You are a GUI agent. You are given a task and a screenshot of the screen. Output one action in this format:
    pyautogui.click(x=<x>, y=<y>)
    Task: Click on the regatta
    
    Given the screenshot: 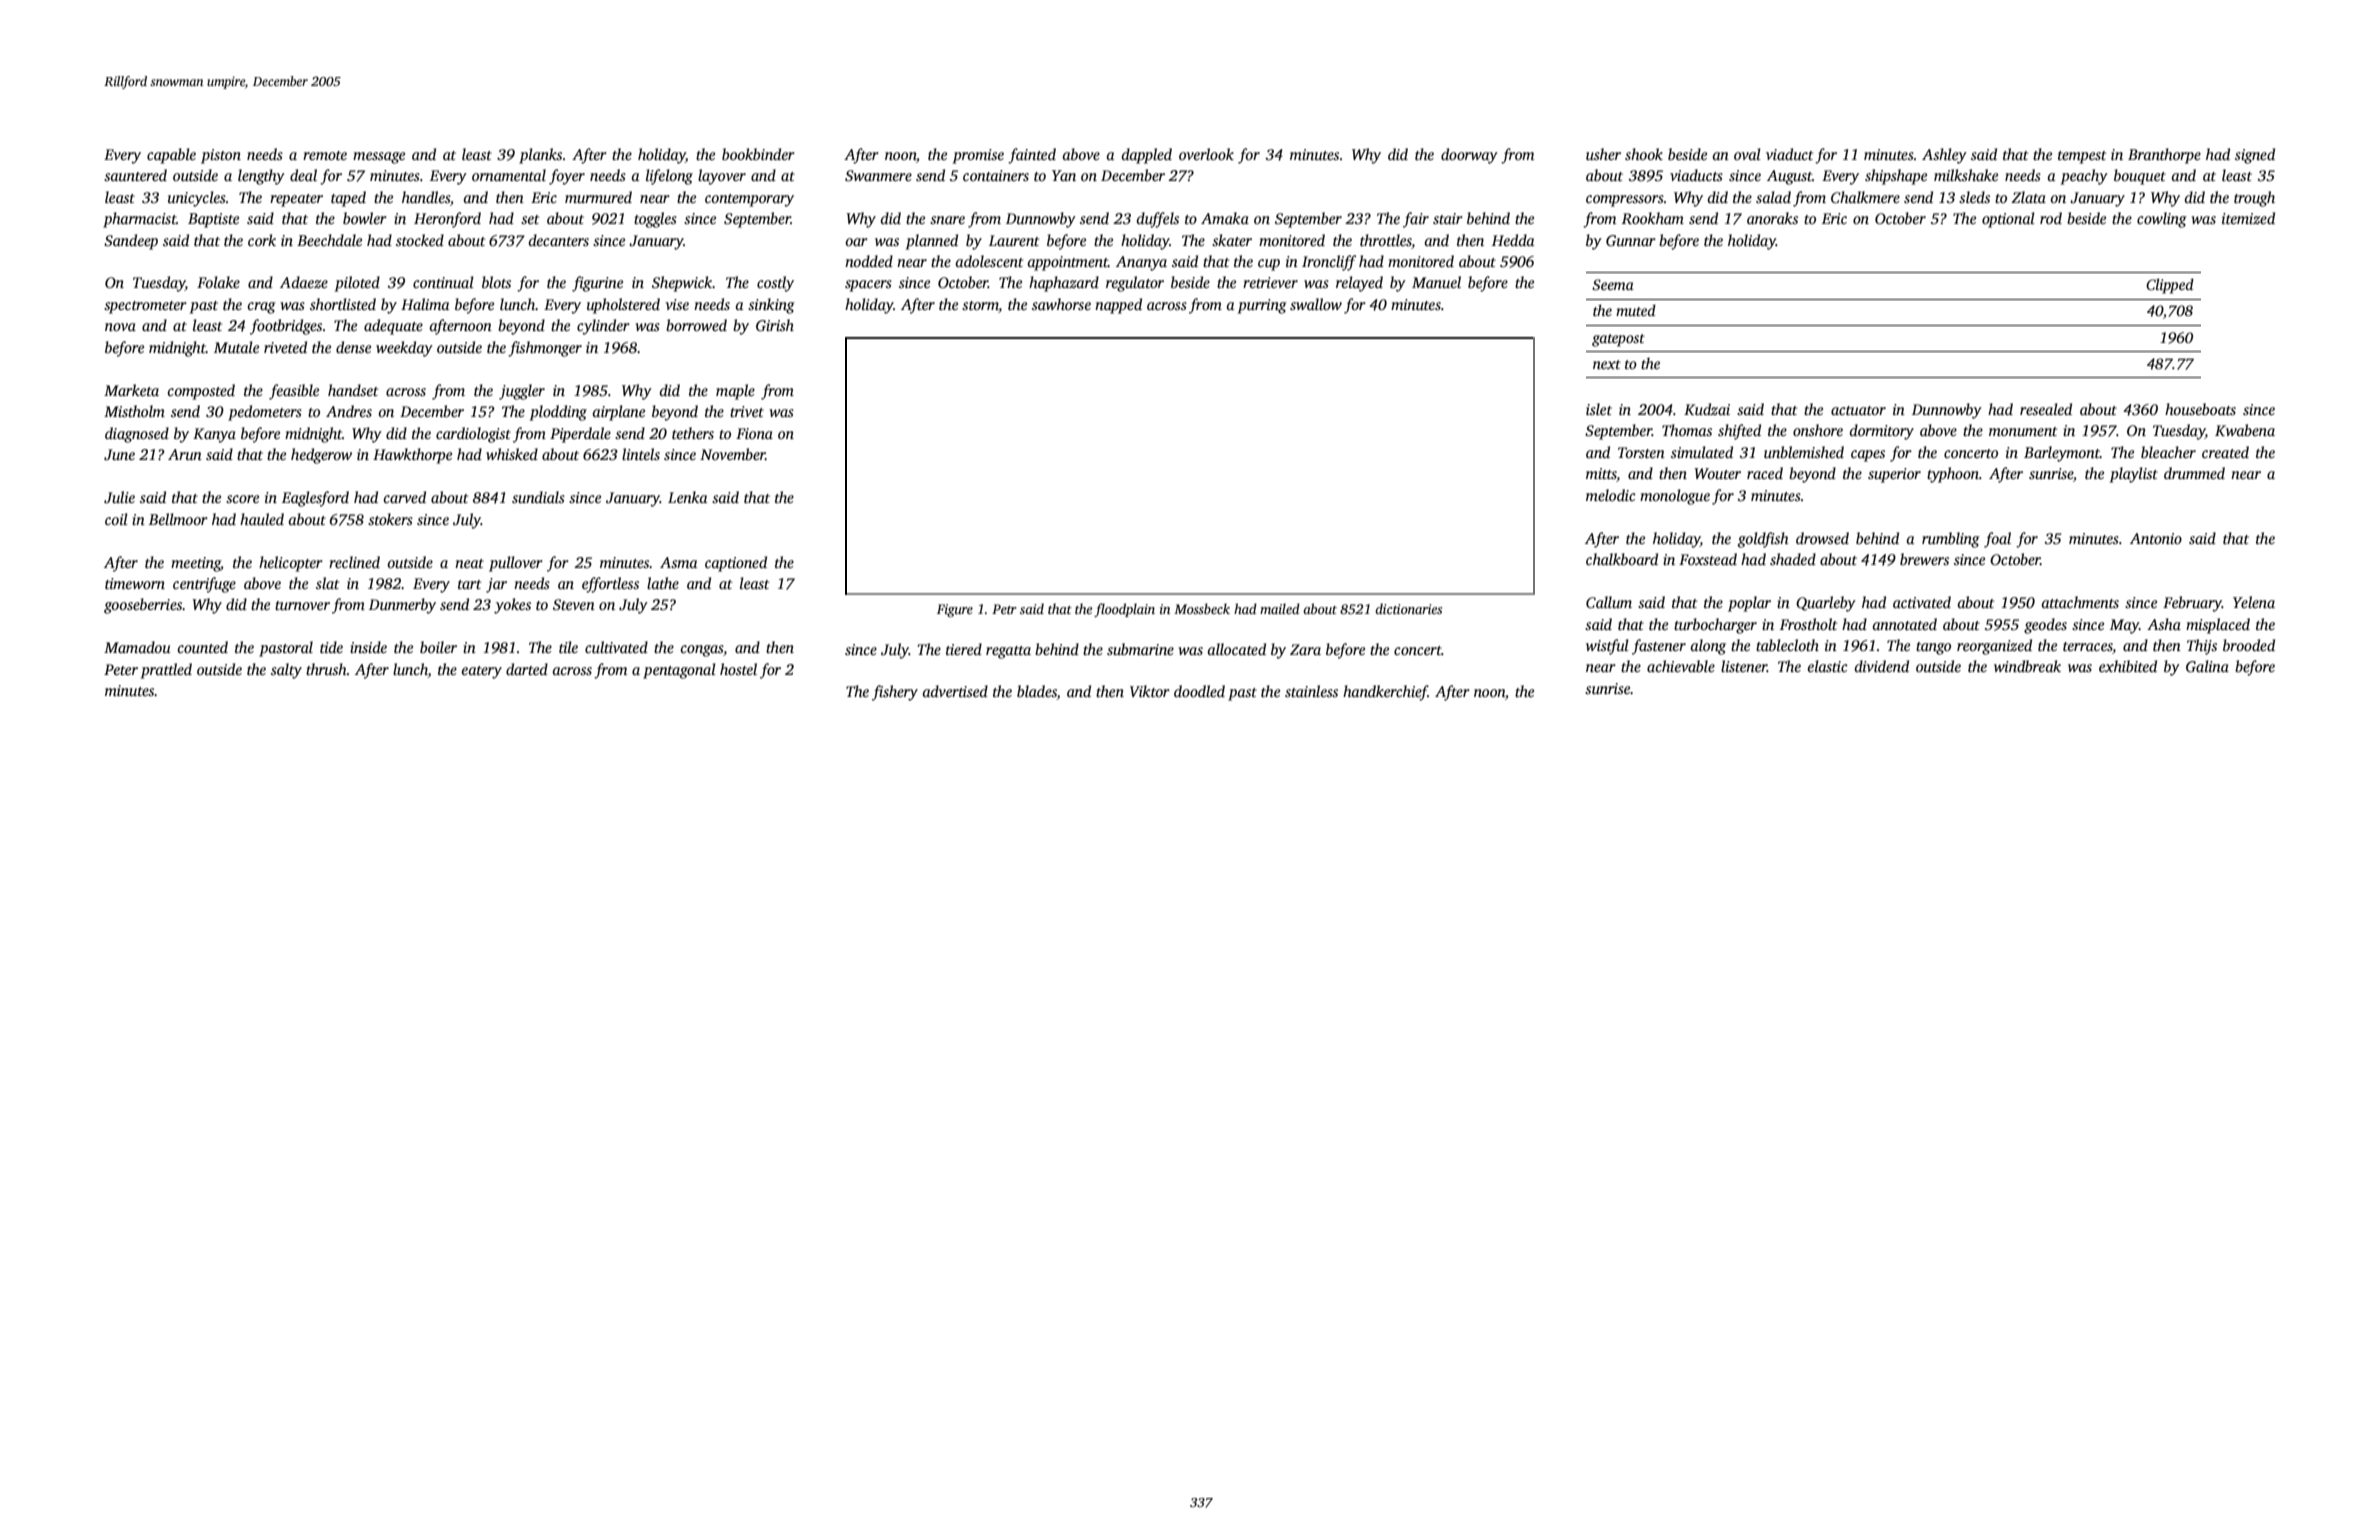 What is the action you would take?
    pyautogui.click(x=1008, y=652)
